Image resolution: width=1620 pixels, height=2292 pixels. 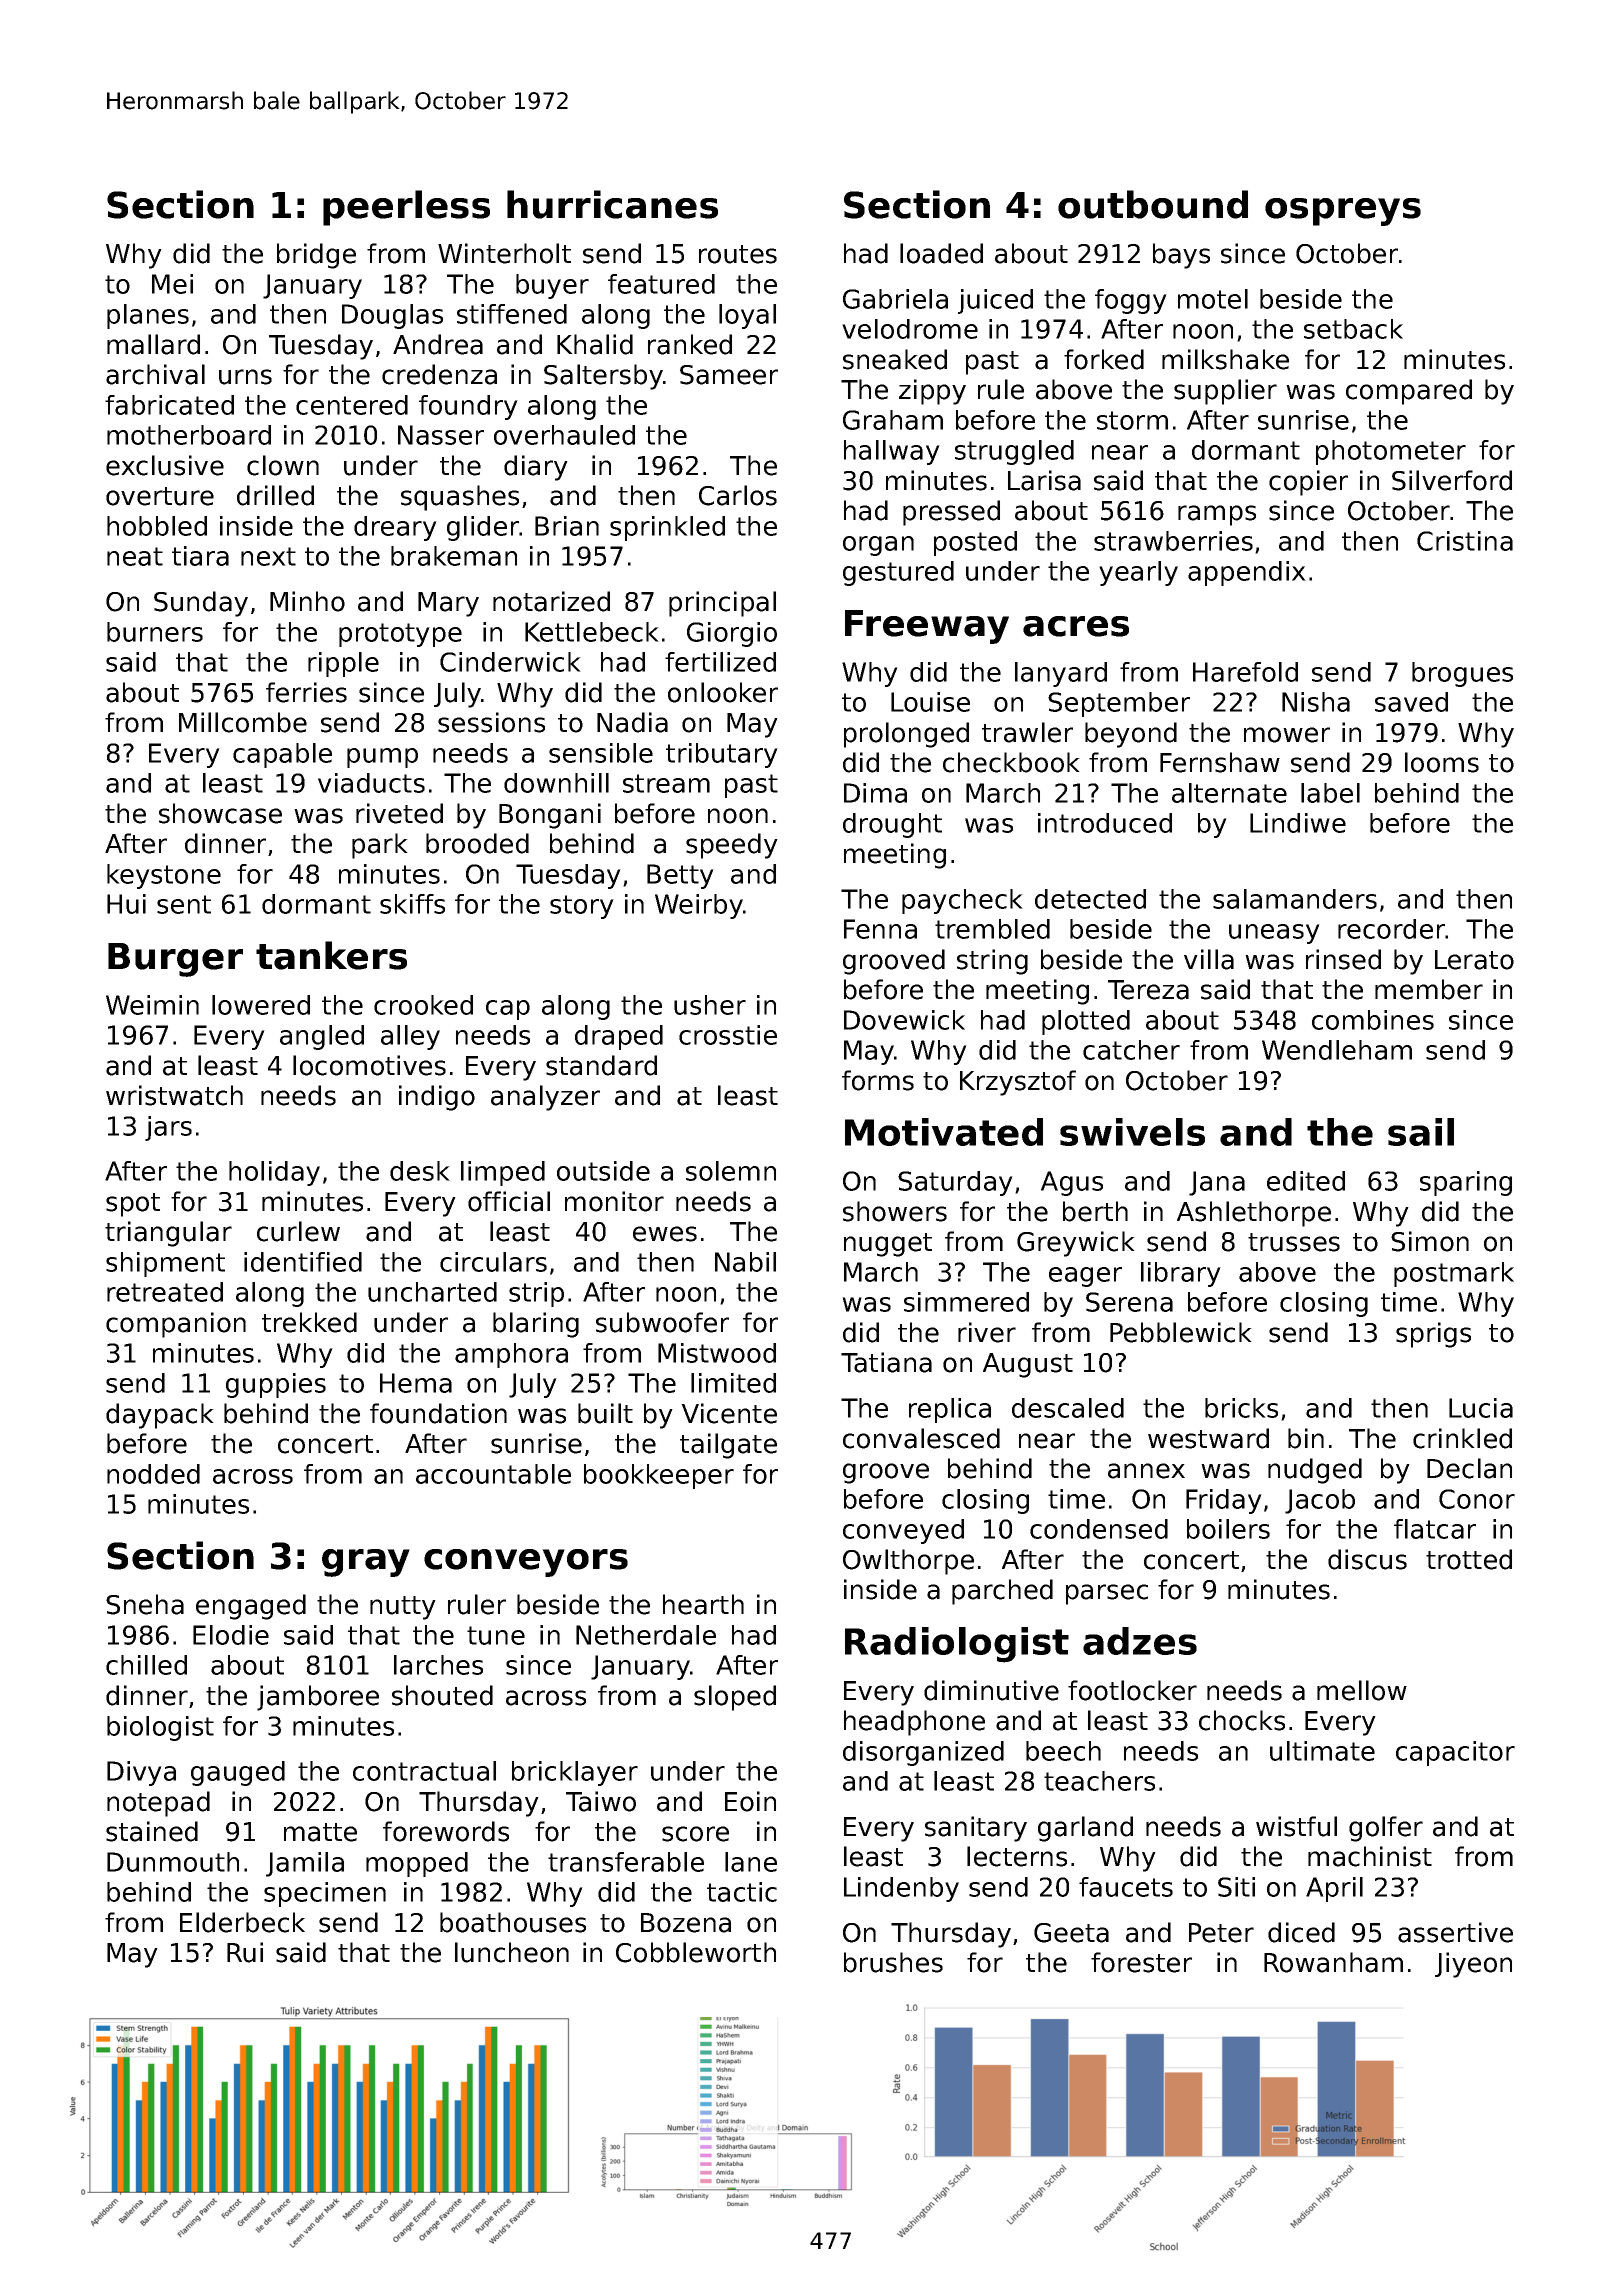 I want to click on peerless, so click(x=406, y=208).
